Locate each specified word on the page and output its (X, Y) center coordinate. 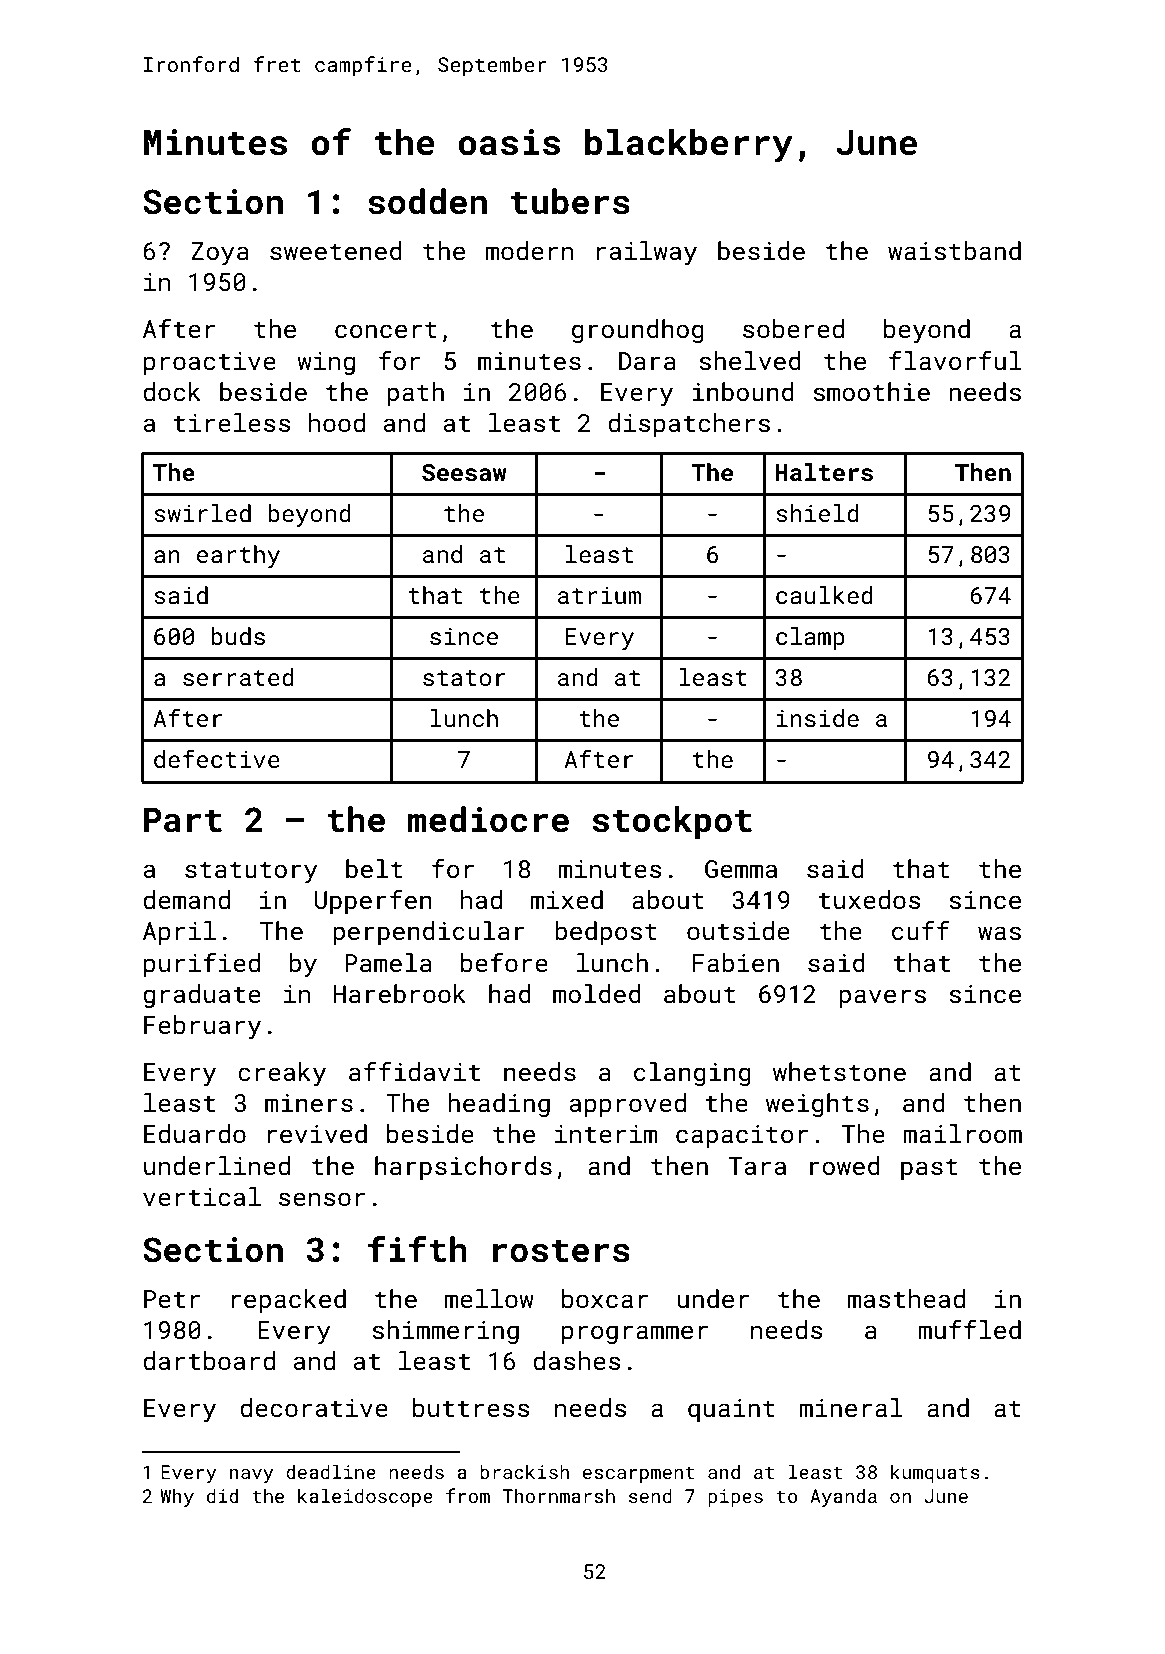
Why (177, 1497)
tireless (231, 423)
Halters (824, 472)
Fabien (736, 963)
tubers (570, 201)
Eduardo (195, 1133)
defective (217, 758)
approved (628, 1105)
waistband (954, 251)
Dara (647, 361)
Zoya (220, 254)
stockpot (672, 822)
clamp (810, 638)
